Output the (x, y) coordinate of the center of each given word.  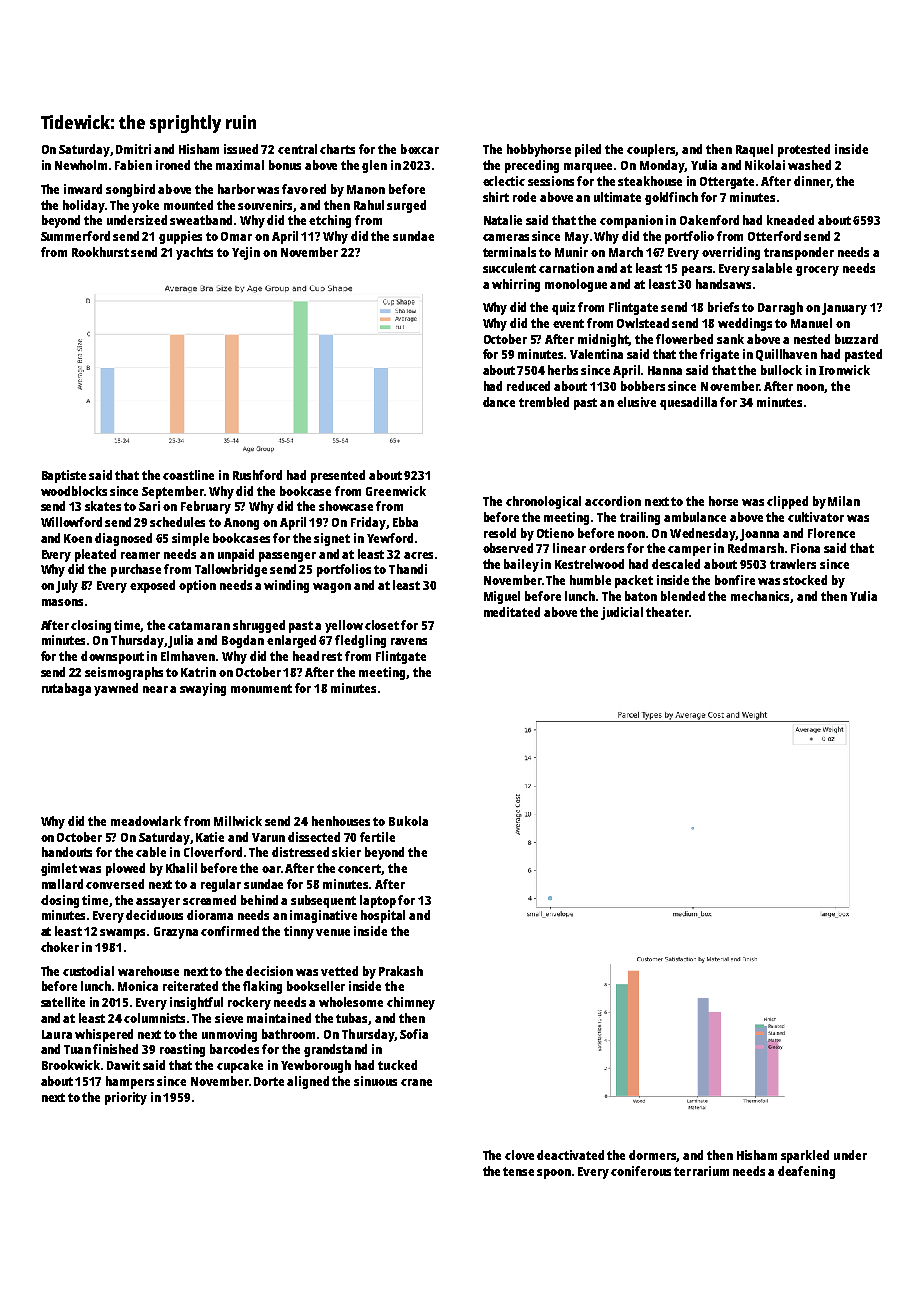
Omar (236, 236)
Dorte (269, 1081)
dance (499, 402)
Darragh (780, 308)
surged (406, 206)
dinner (812, 182)
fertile (377, 837)
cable (151, 852)
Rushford (257, 475)
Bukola (408, 821)
